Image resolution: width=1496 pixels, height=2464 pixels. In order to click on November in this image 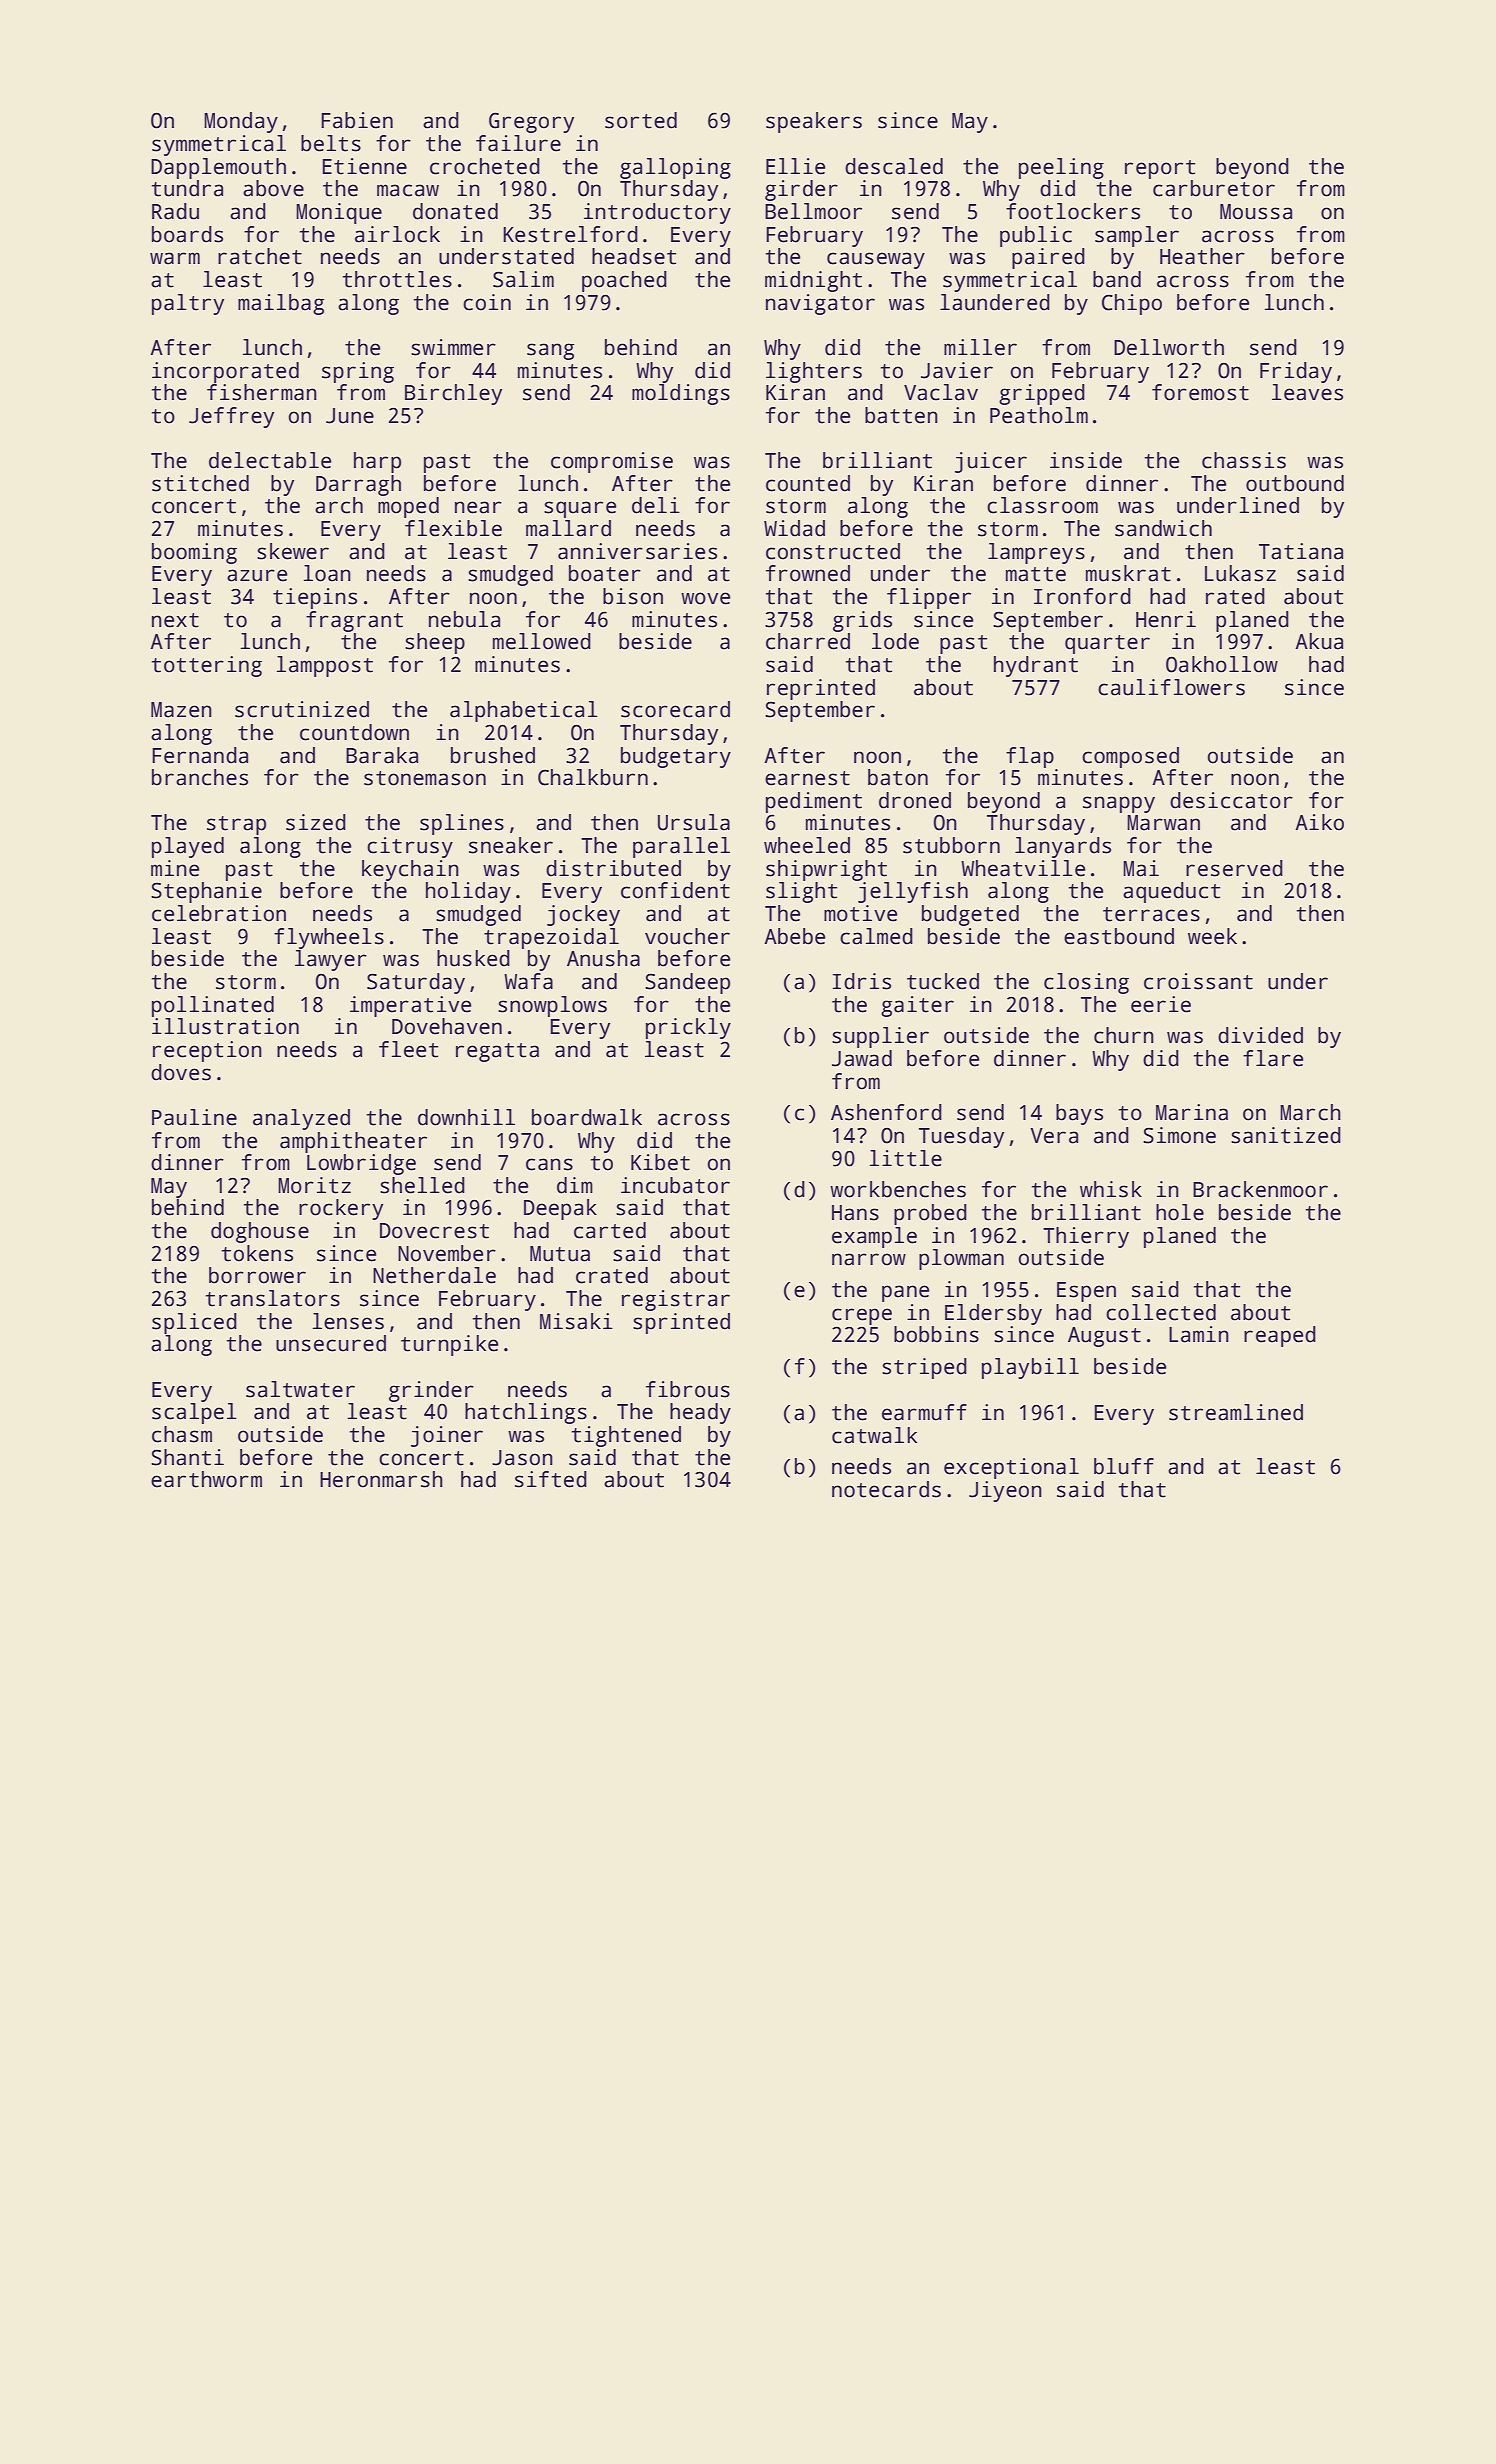, I will do `click(447, 1253)`.
